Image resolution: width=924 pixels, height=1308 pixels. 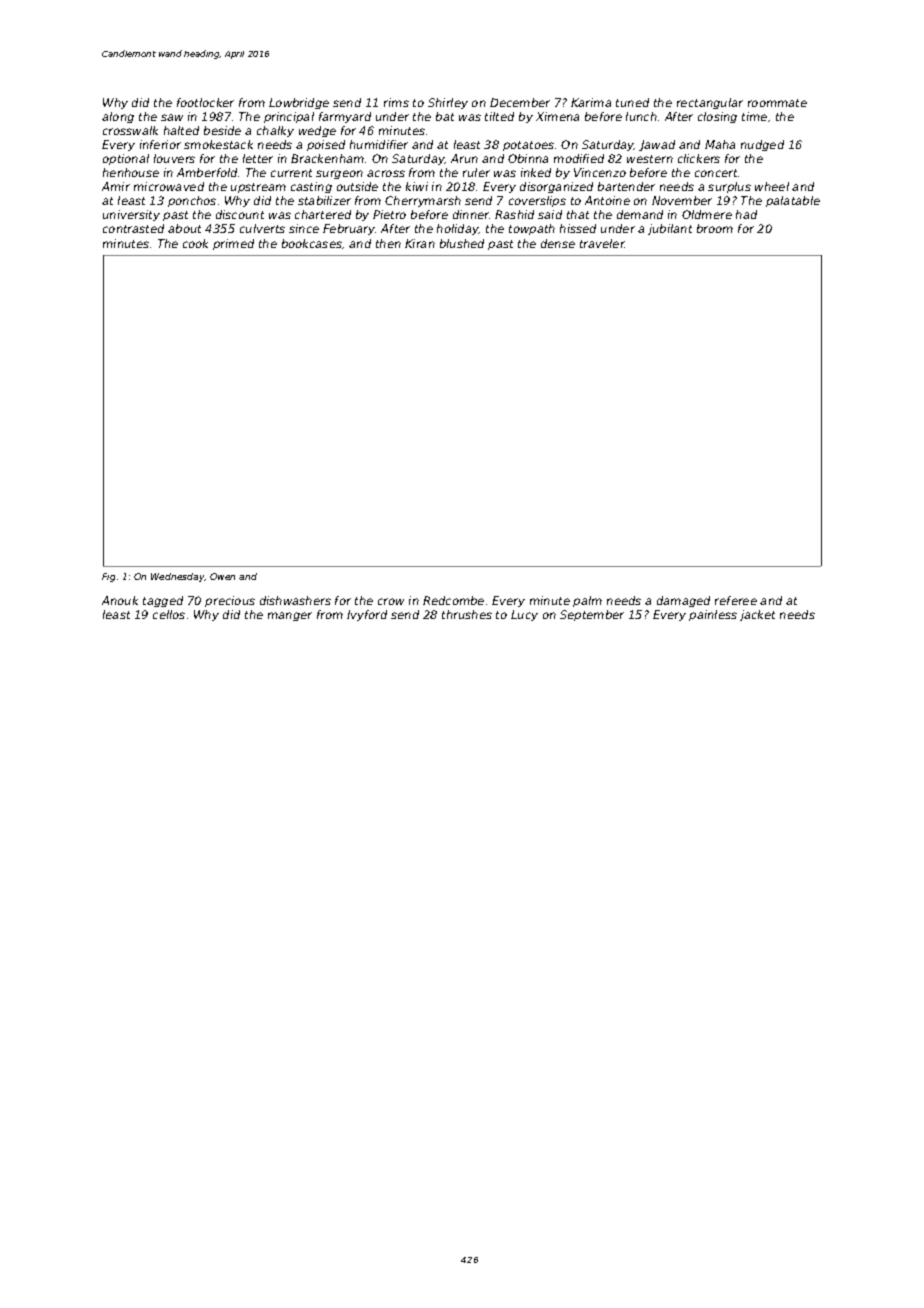 What do you see at coordinates (715, 228) in the image?
I see `broom` at bounding box center [715, 228].
